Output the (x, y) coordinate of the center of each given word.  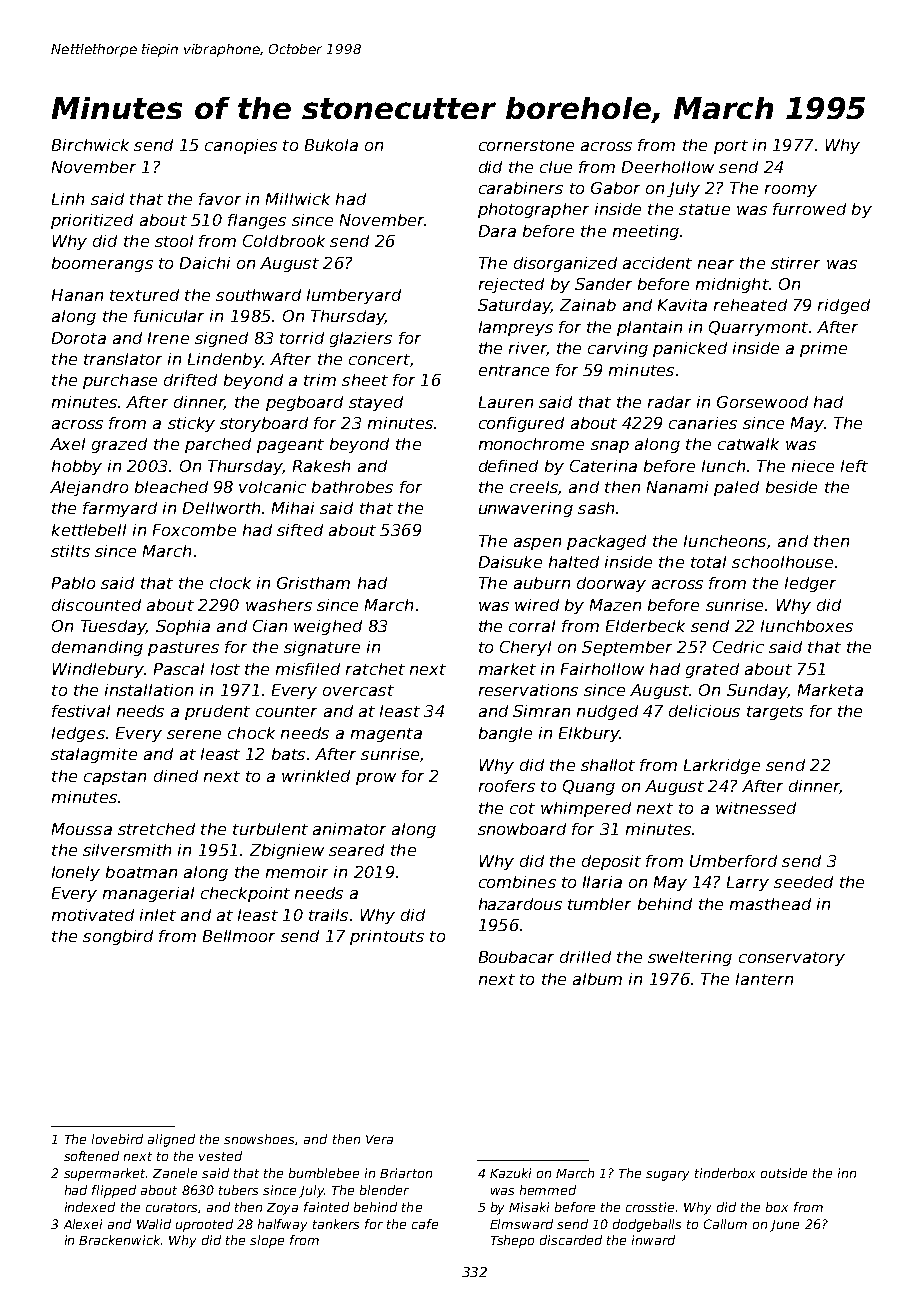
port (731, 147)
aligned (171, 1140)
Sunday (757, 691)
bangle (505, 734)
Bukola (331, 145)
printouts (387, 937)
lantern (764, 979)
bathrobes (352, 487)
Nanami (677, 487)
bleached (171, 487)
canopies (241, 146)
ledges (78, 734)
